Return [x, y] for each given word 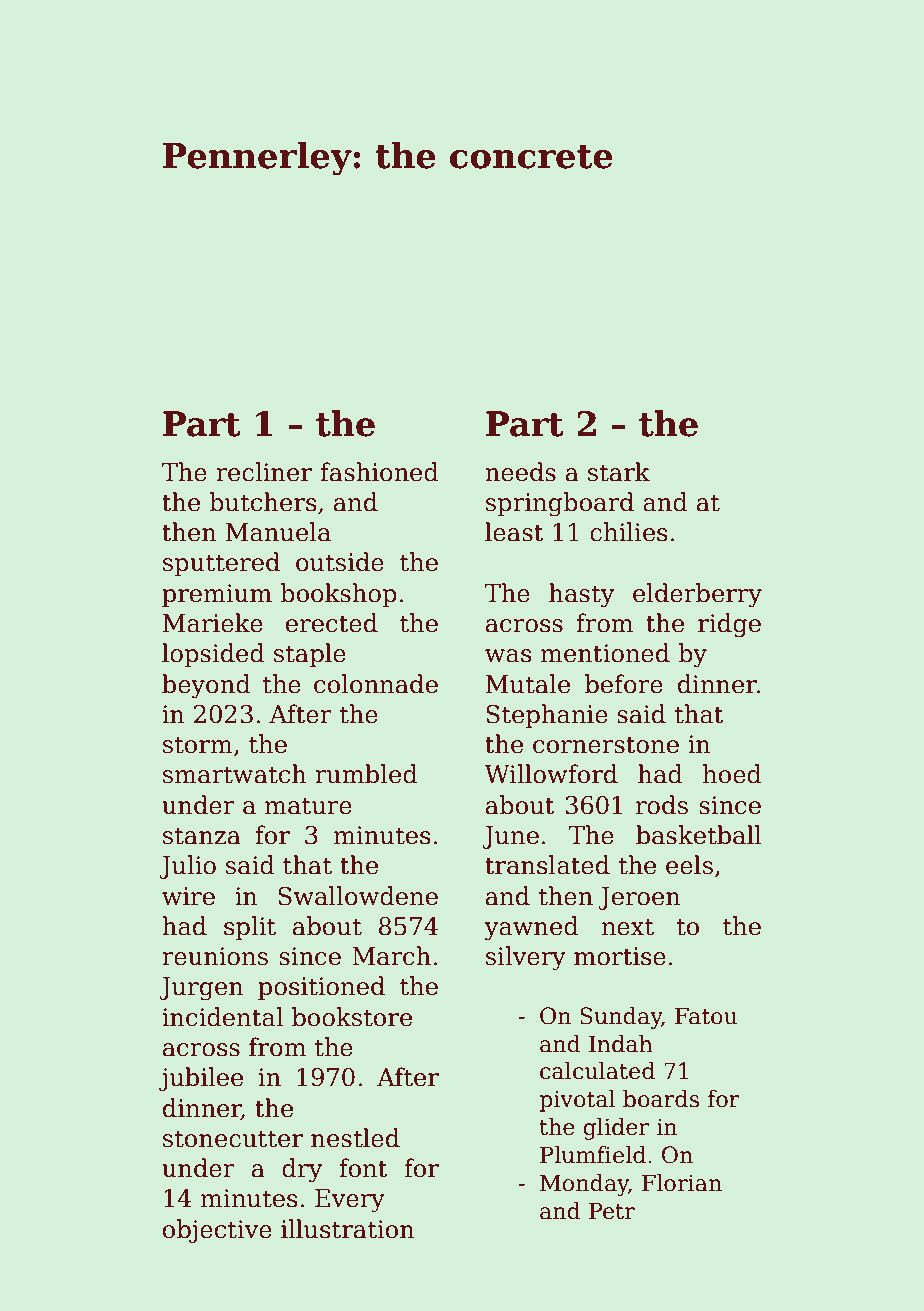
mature [308, 806]
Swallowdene [358, 896]
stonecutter [233, 1139]
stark [619, 472]
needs [520, 472]
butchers [263, 502]
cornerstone [606, 745]
